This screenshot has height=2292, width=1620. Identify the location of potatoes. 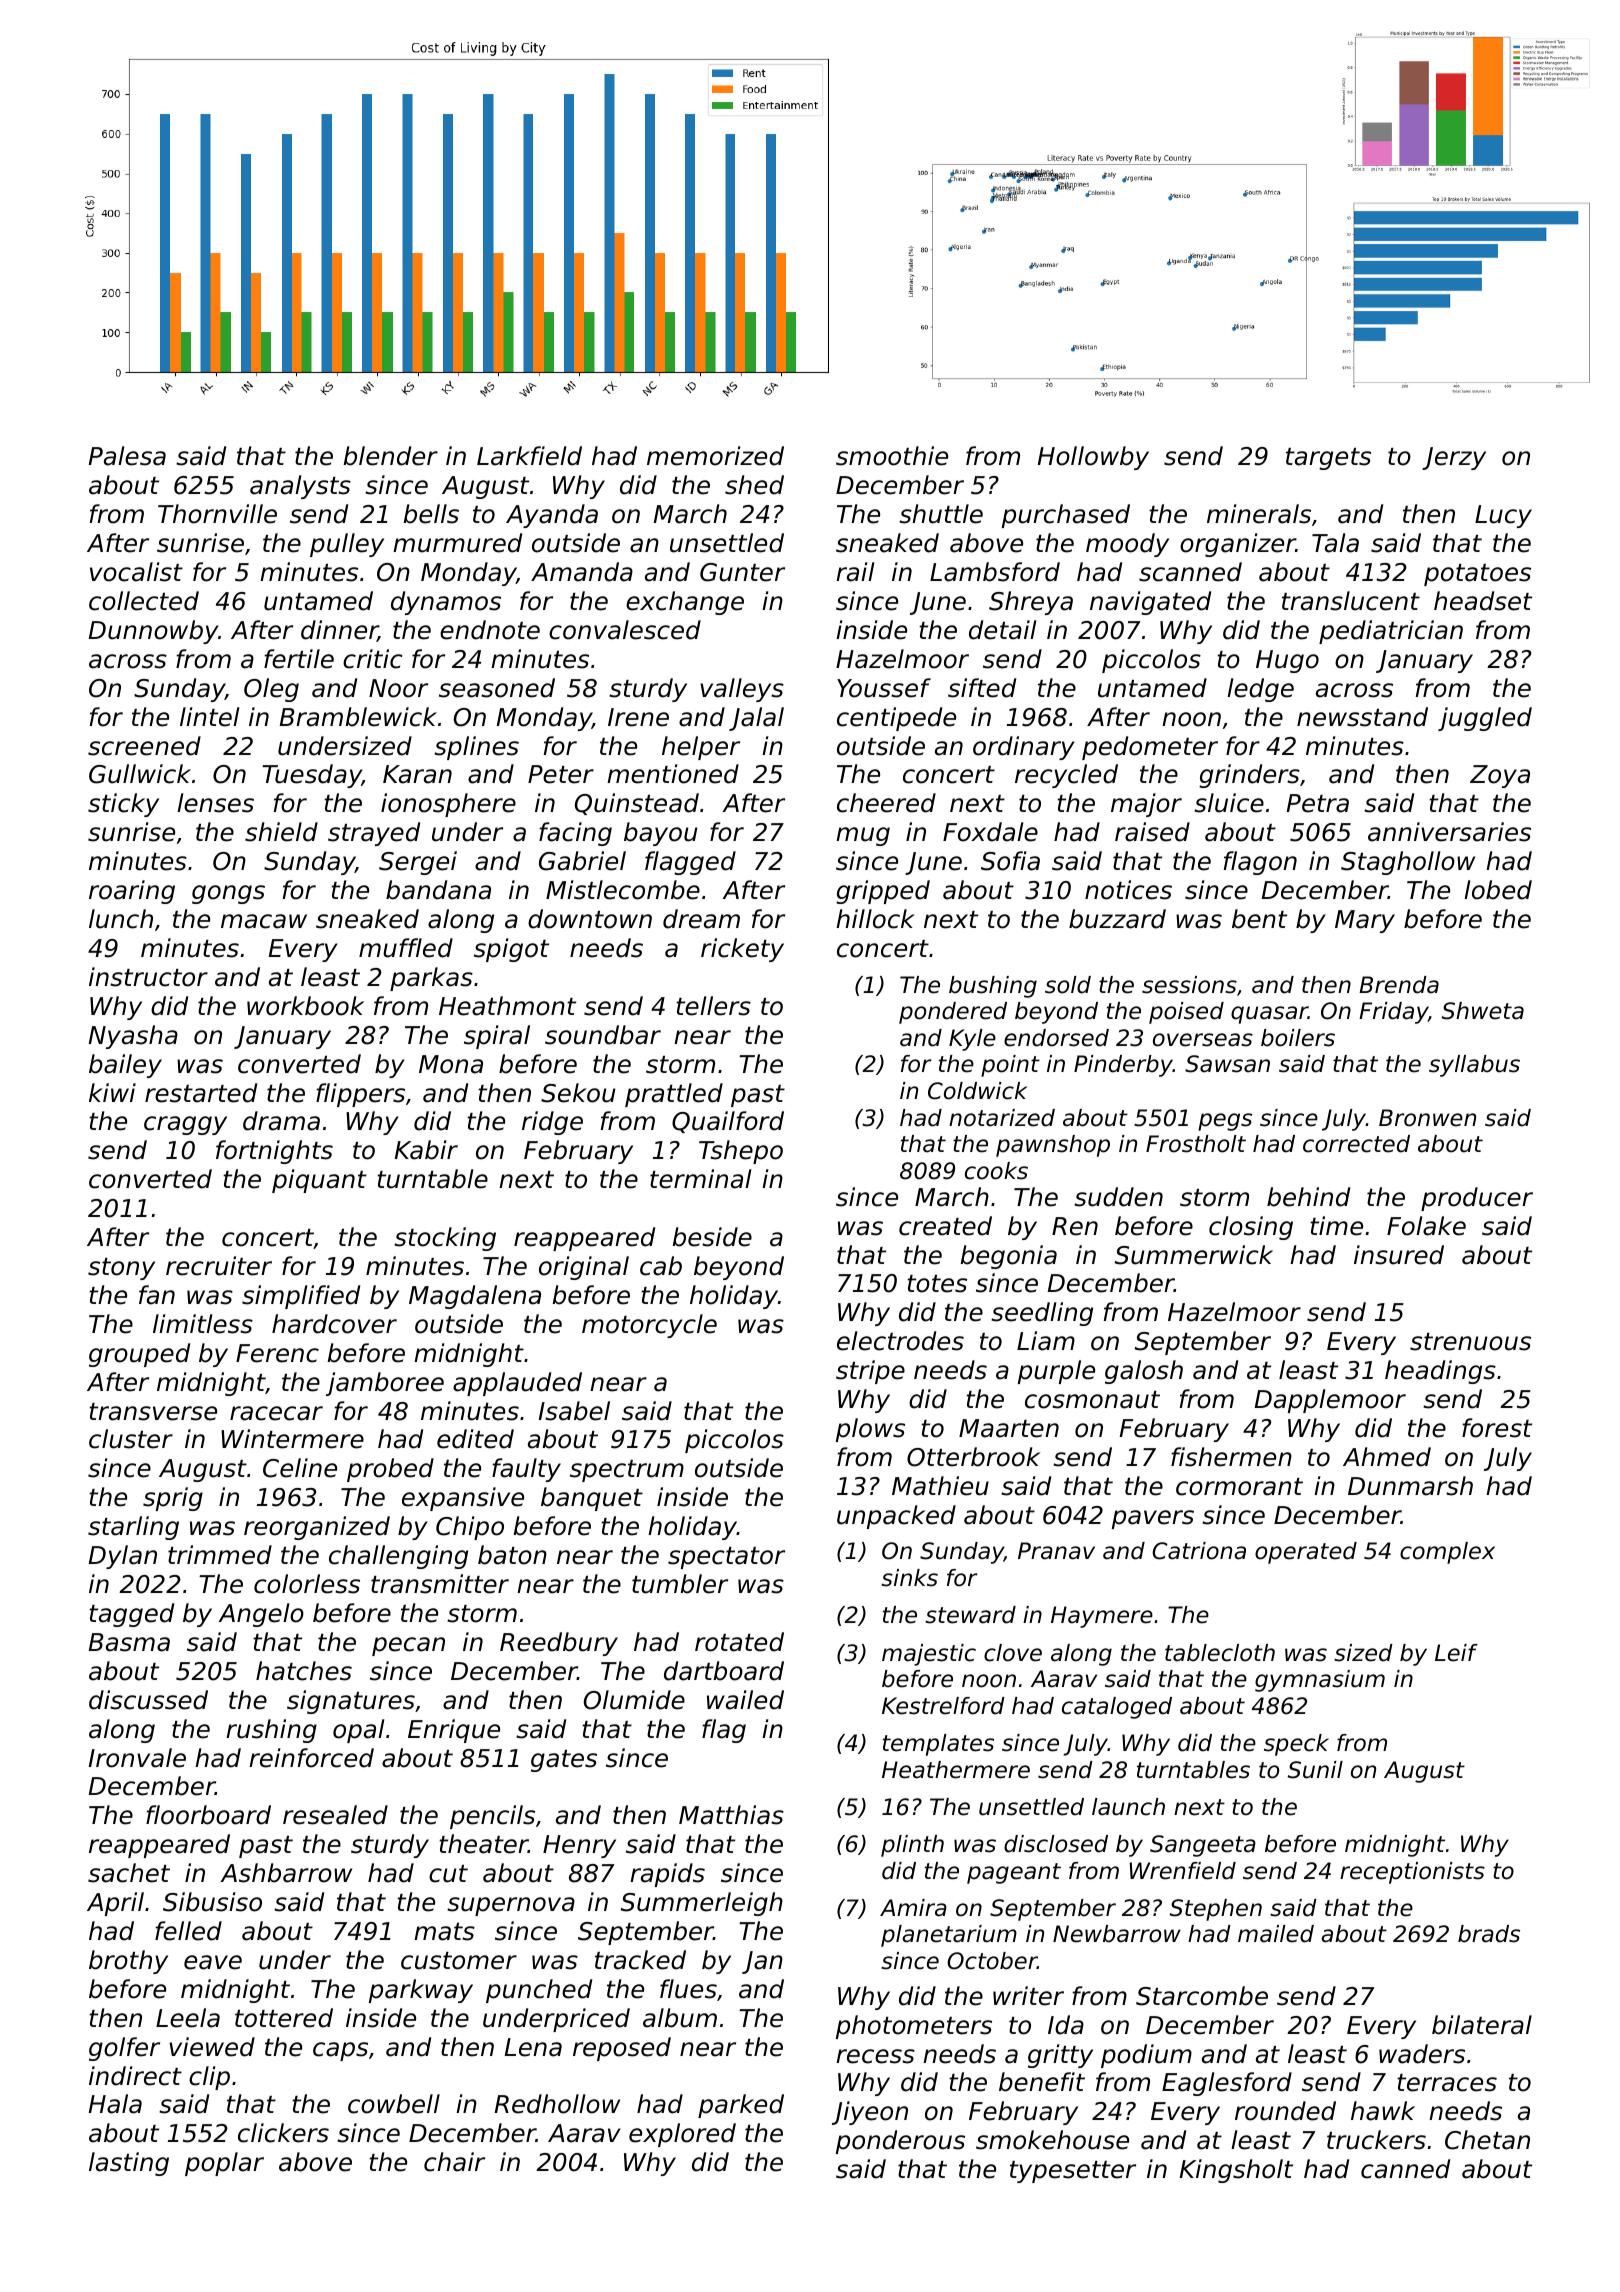
(1477, 575).
